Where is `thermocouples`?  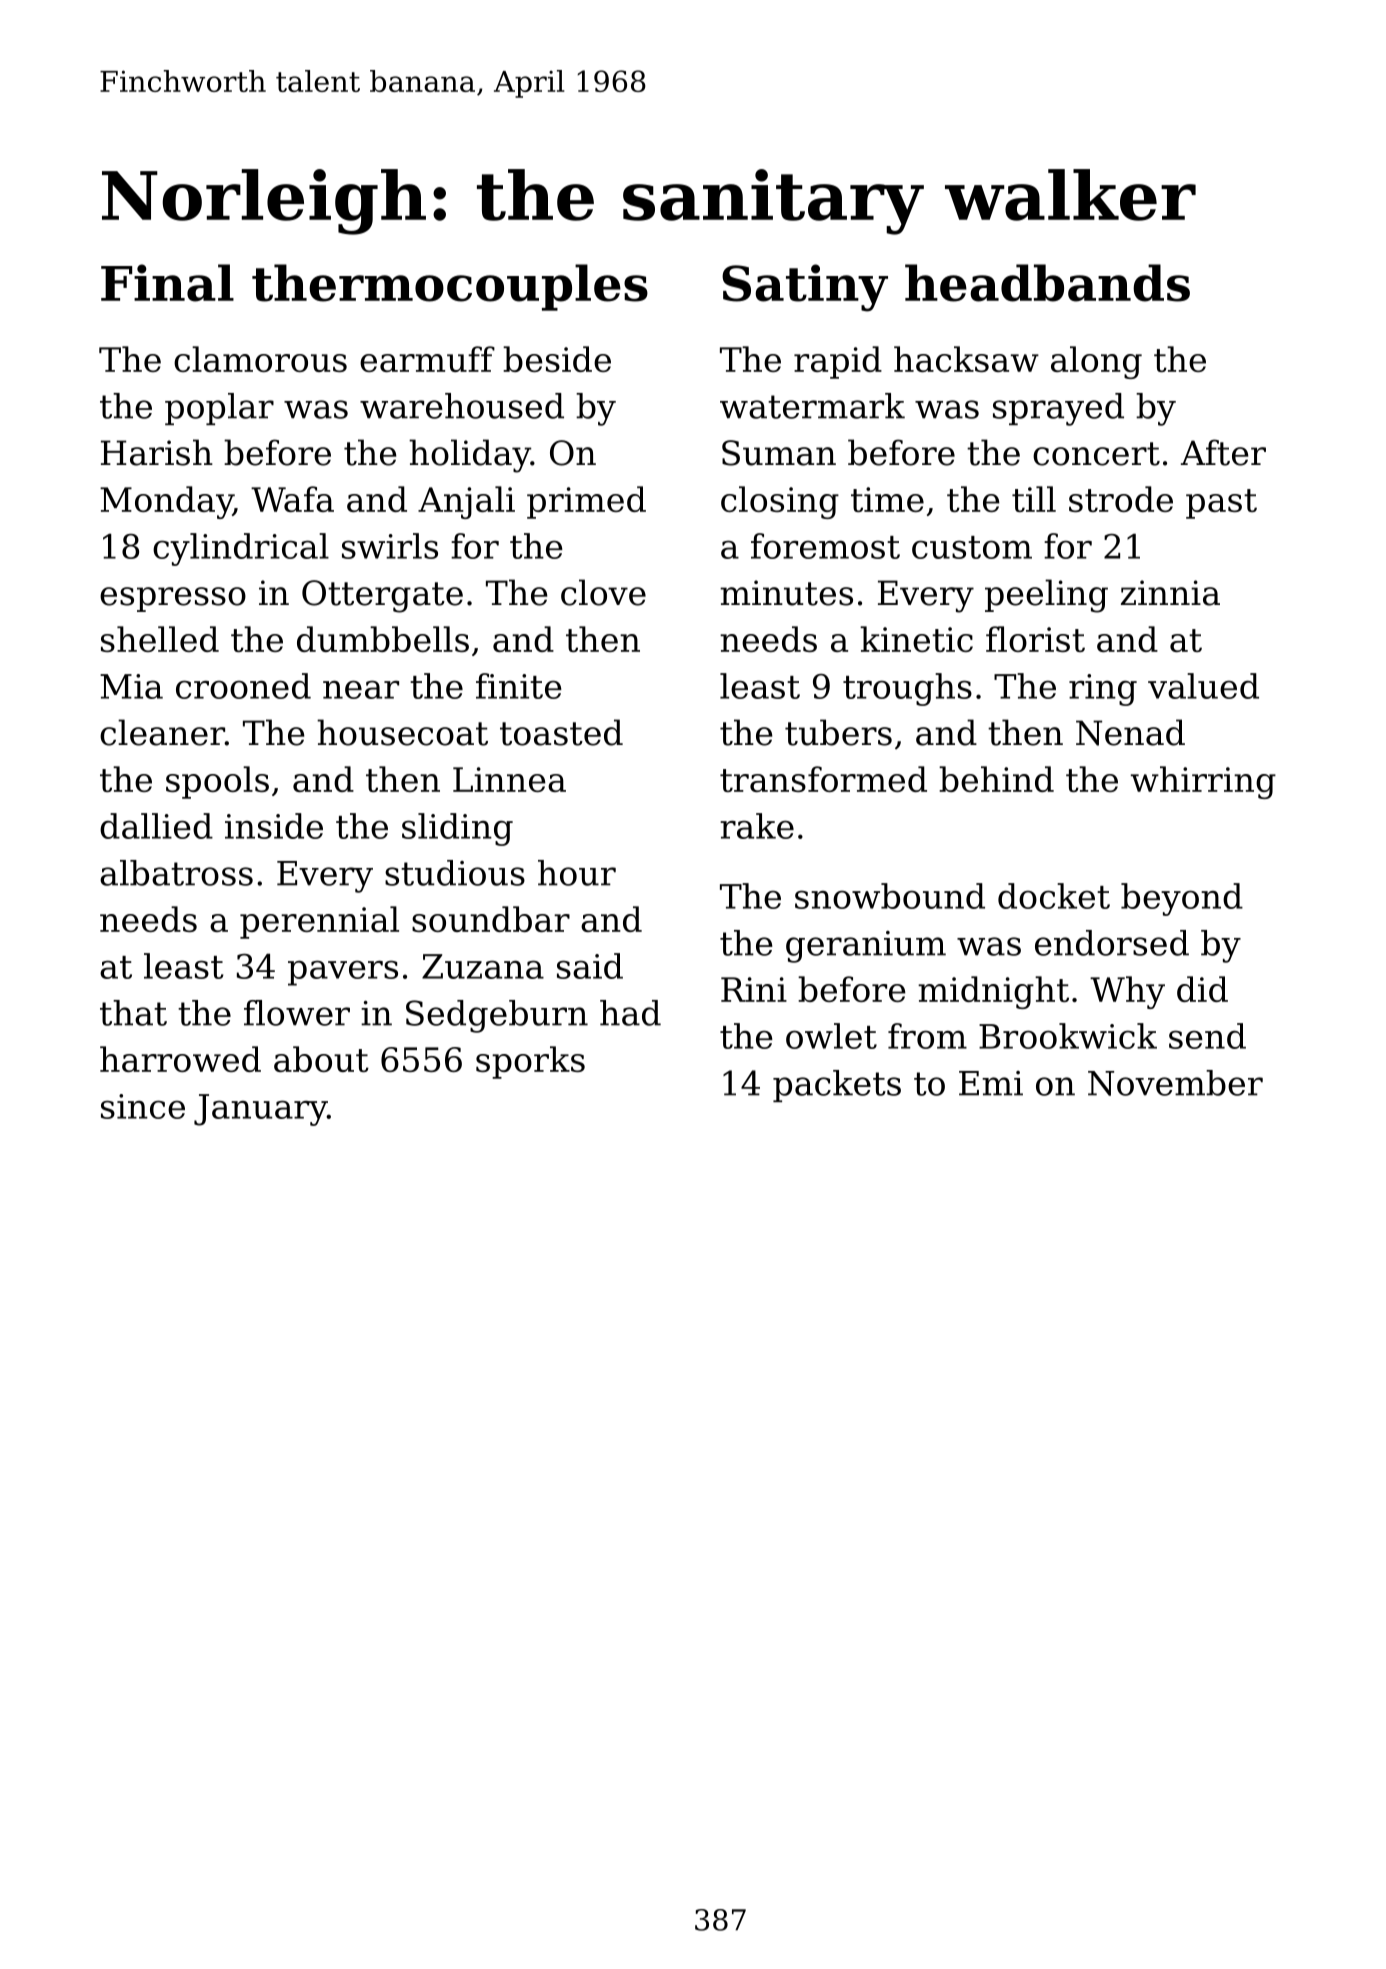 thermocouples is located at coordinates (450, 287).
